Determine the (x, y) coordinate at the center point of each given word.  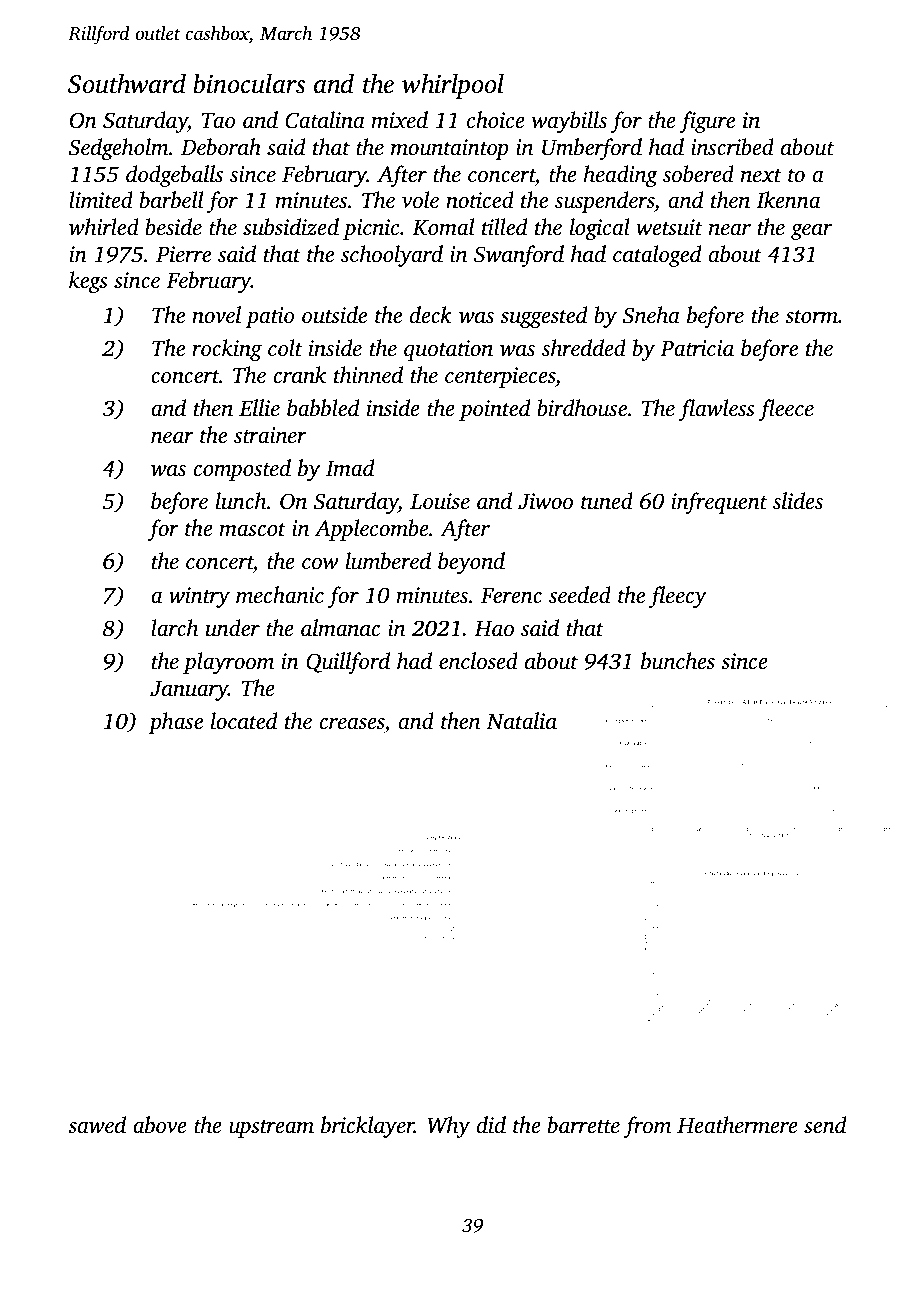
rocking (227, 350)
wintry (199, 597)
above (160, 1125)
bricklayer (367, 1127)
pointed (494, 410)
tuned (607, 501)
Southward (127, 83)
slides (798, 501)
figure (707, 122)
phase (175, 723)
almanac (340, 628)
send (825, 1125)
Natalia (521, 720)
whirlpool (453, 86)
